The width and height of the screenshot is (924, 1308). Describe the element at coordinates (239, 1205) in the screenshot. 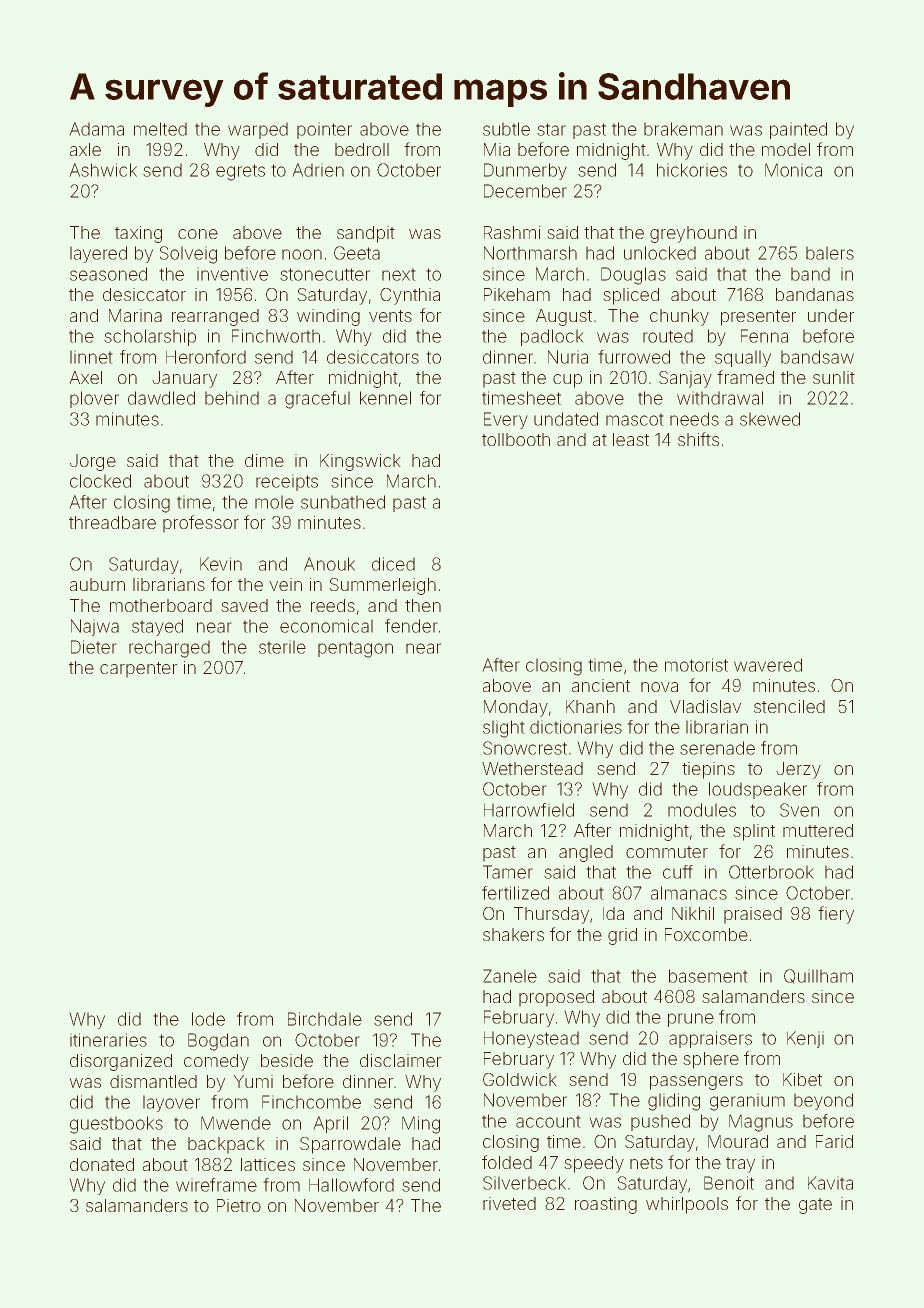

I see `Pietro` at that location.
